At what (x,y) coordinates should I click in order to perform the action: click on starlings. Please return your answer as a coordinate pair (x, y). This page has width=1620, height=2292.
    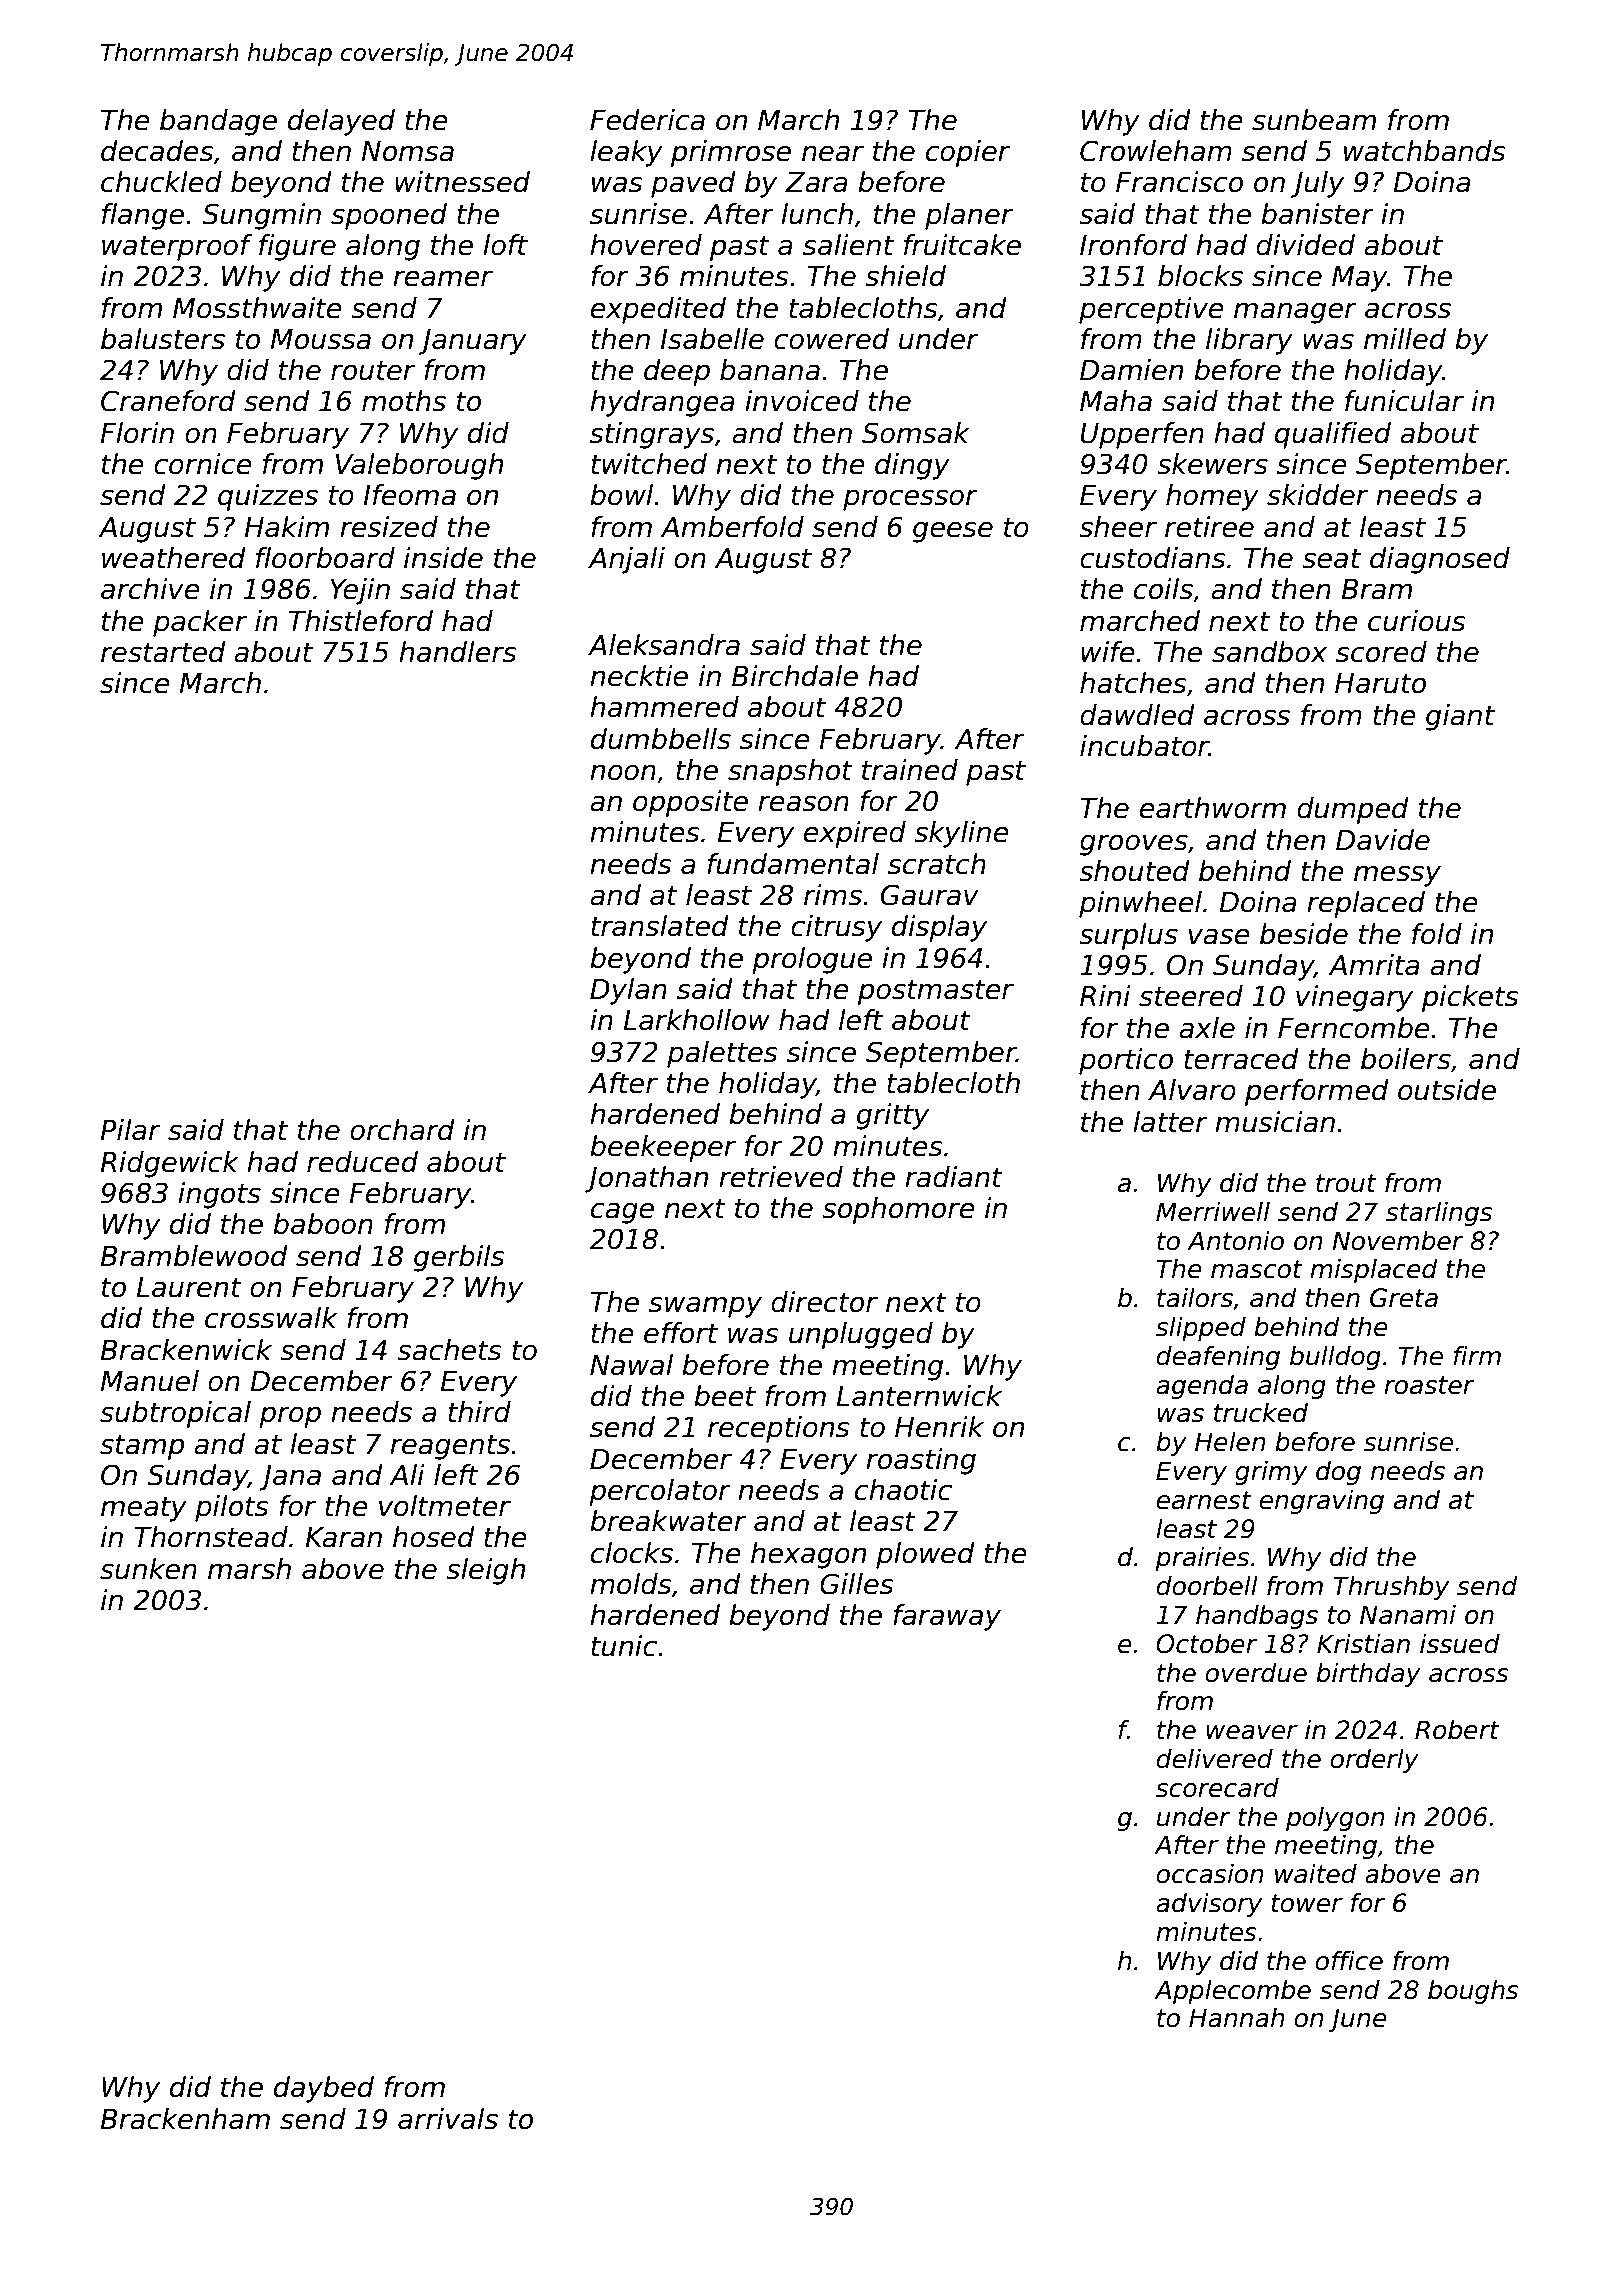
    Looking at the image, I should click on (1439, 1214).
